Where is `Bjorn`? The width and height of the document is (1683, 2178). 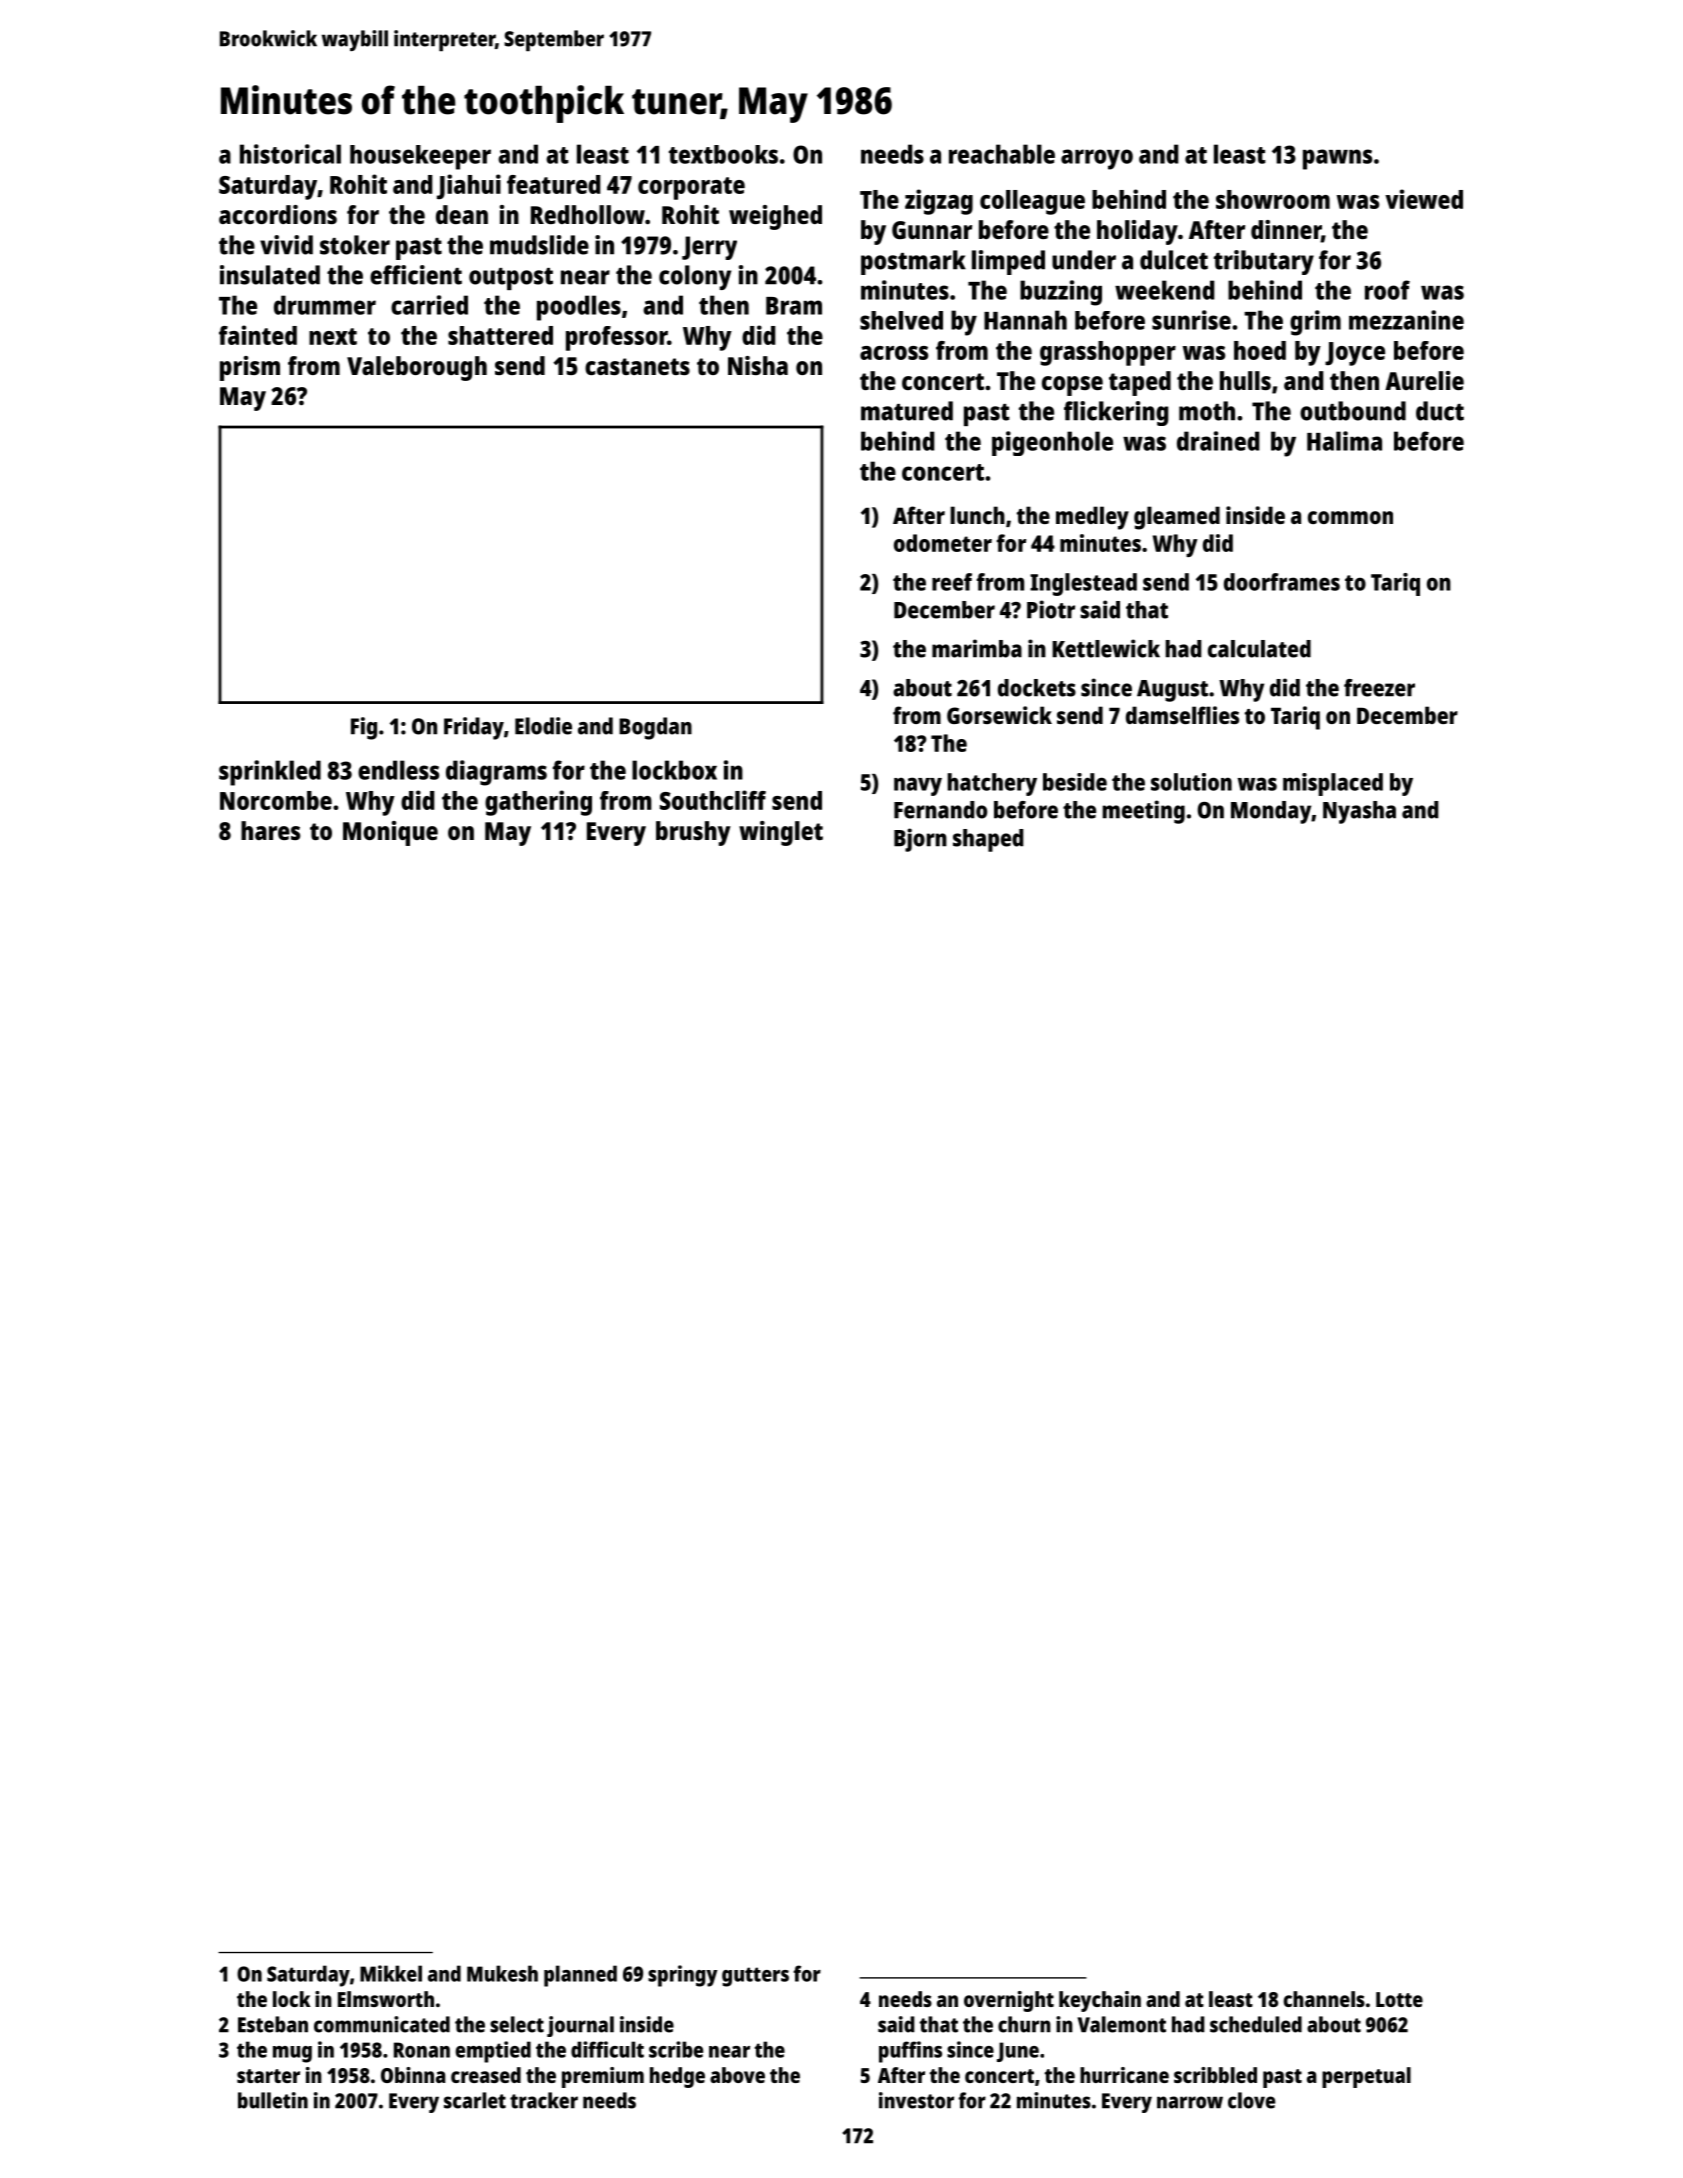 Bjorn is located at coordinates (920, 840).
